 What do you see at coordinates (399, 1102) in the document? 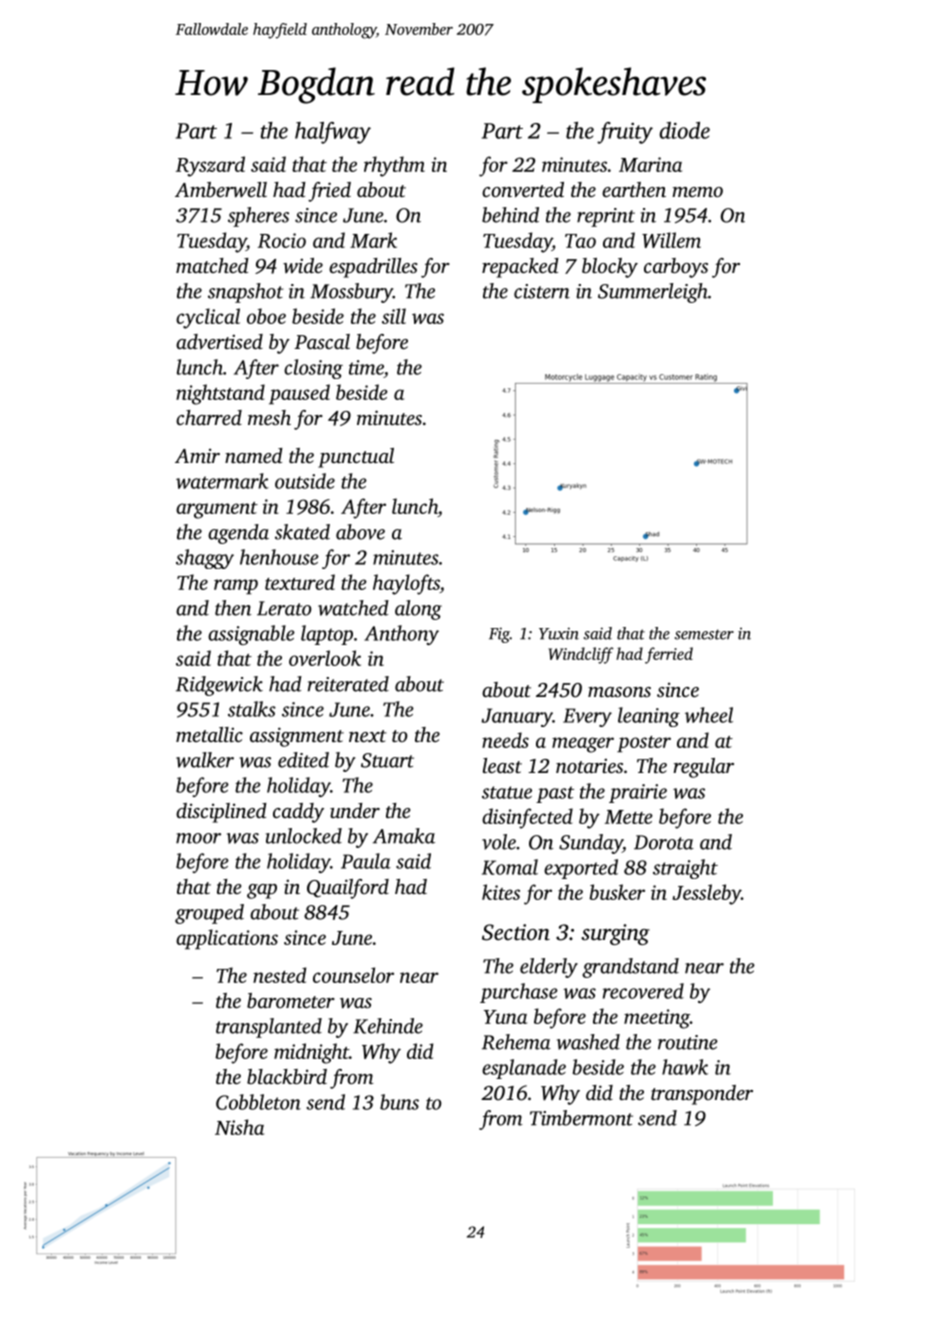
I see `buns` at bounding box center [399, 1102].
